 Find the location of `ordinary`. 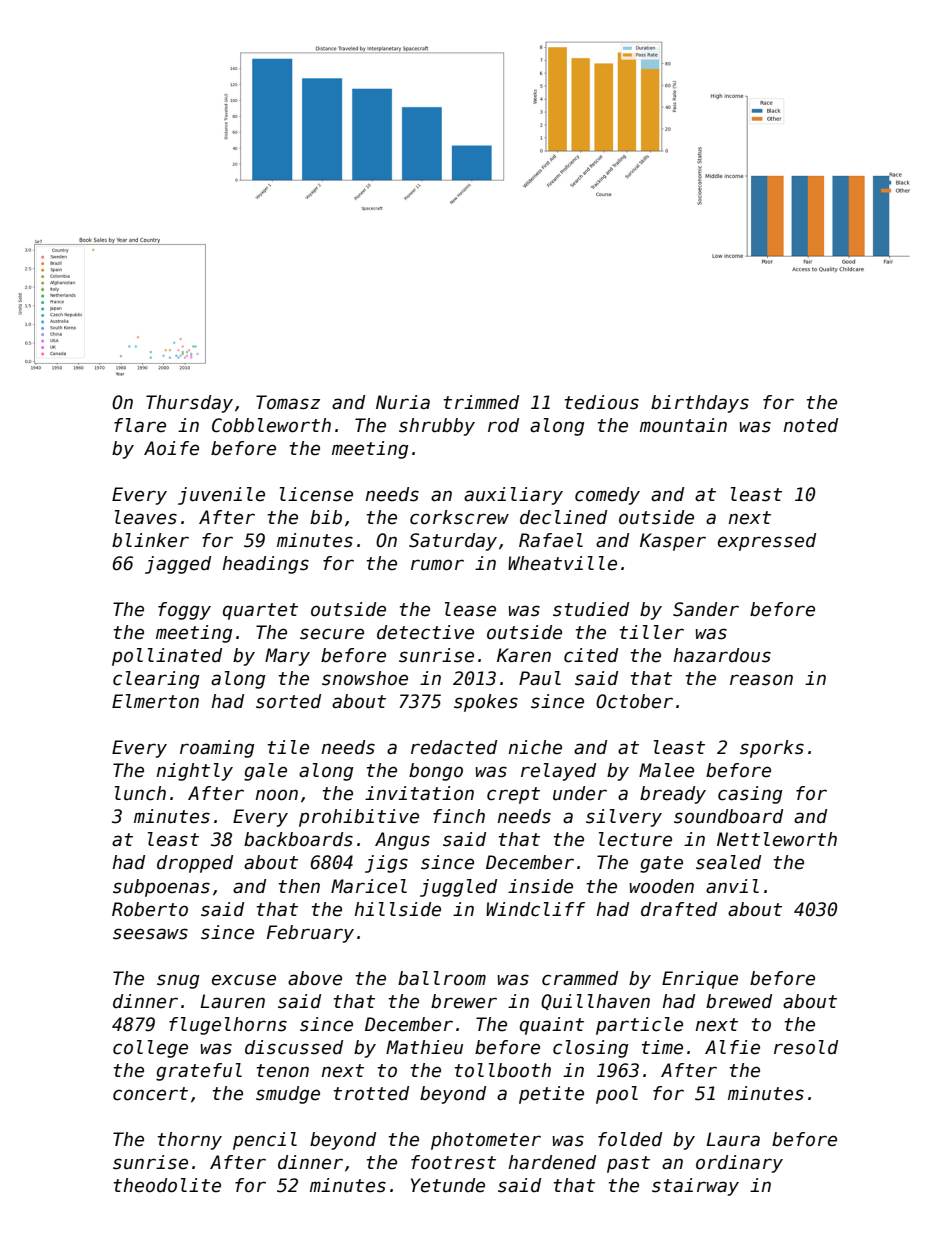

ordinary is located at coordinates (739, 1164).
